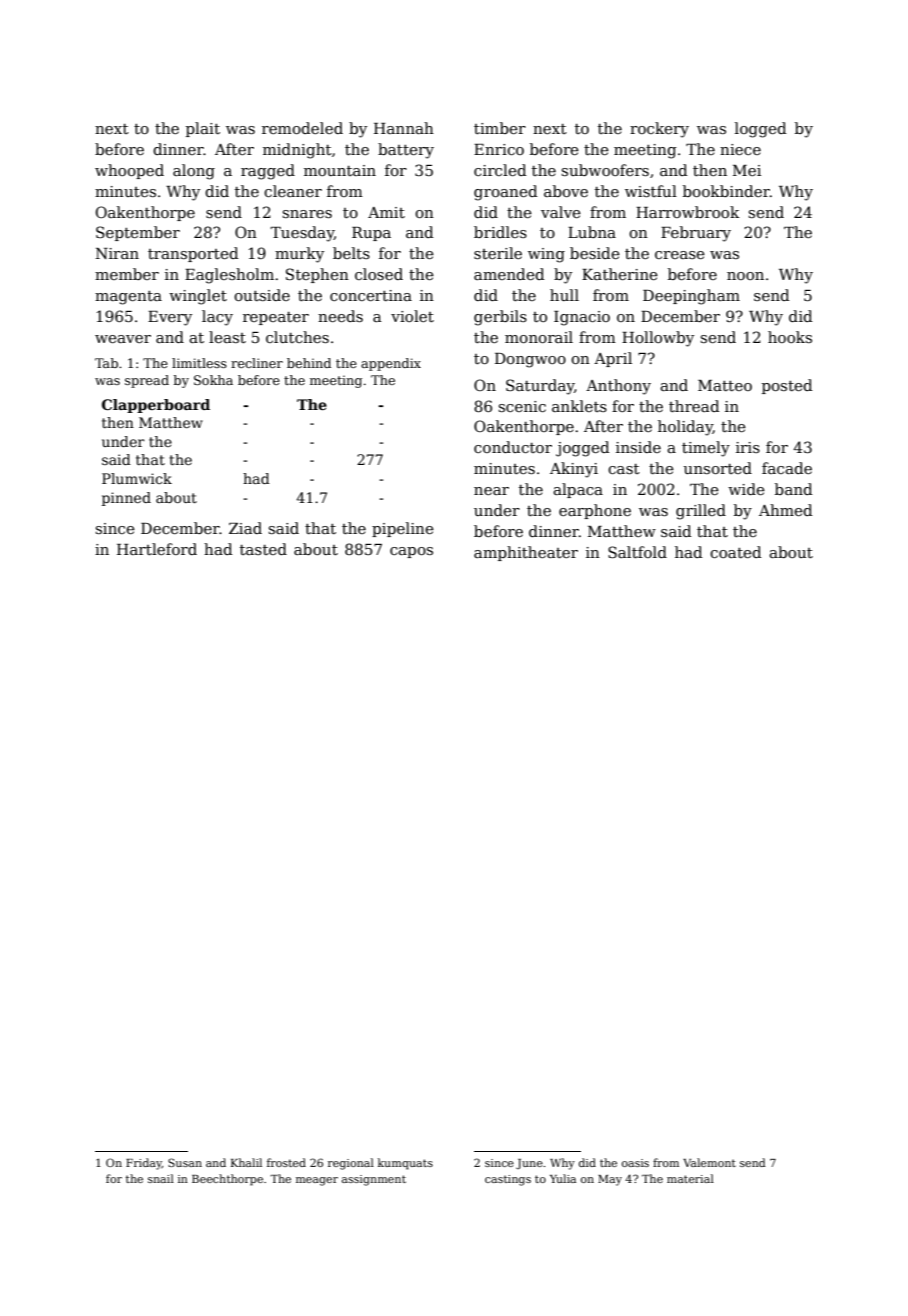 The image size is (908, 1316). I want to click on Matteo, so click(725, 385).
